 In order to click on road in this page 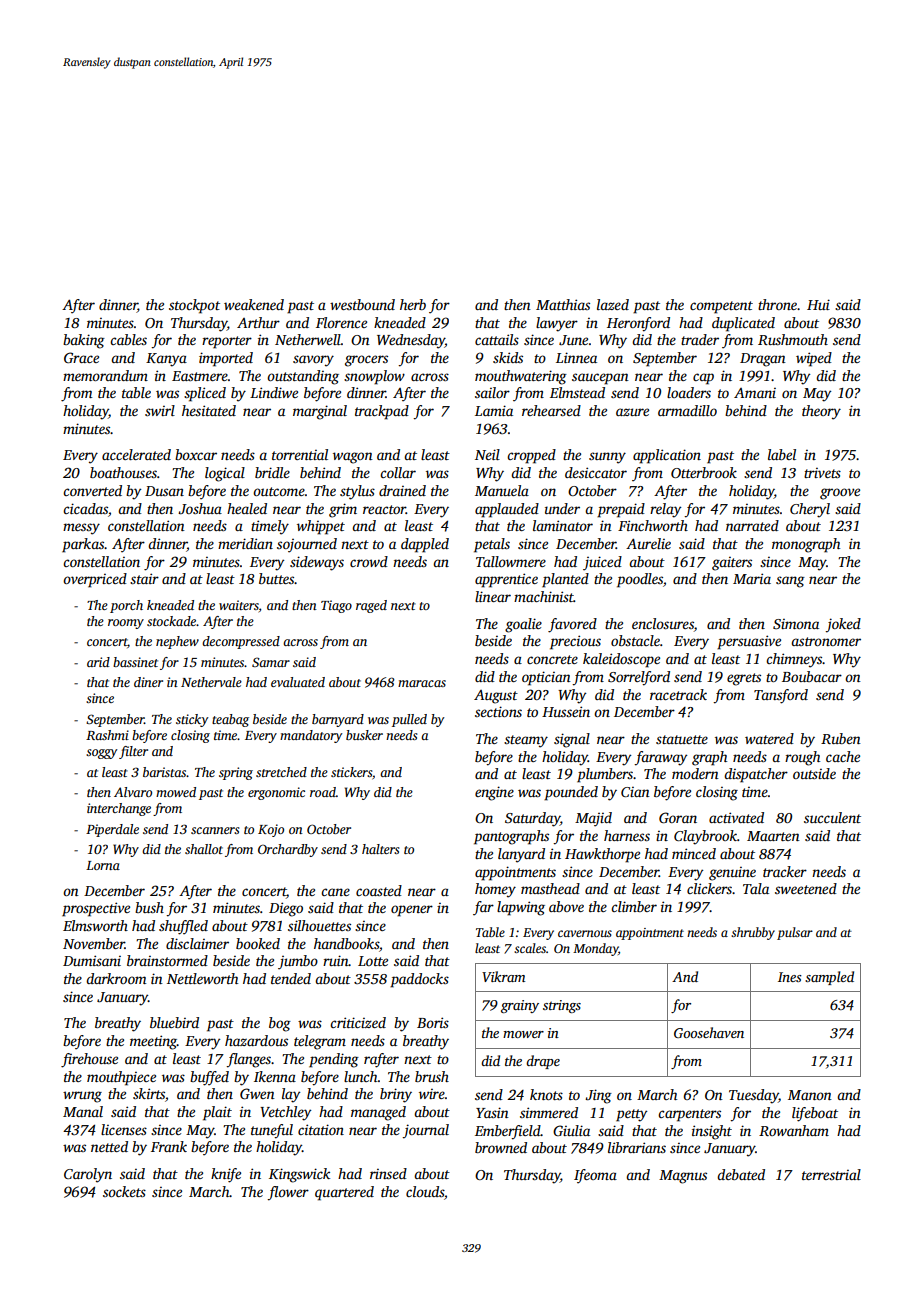, I will do `click(323, 792)`.
